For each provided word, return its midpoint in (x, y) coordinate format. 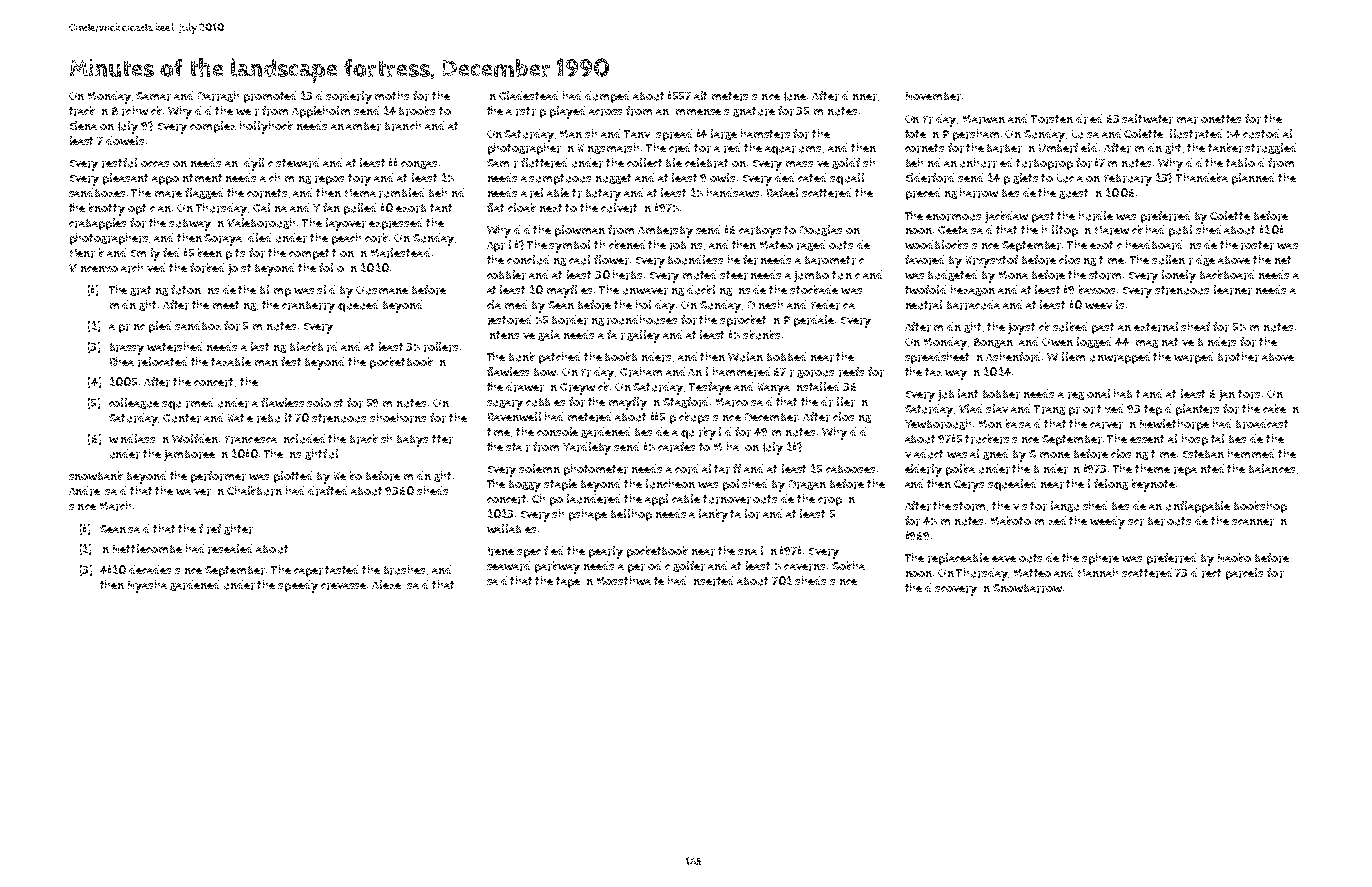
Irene (501, 551)
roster (1257, 245)
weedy (1107, 522)
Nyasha (147, 586)
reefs (851, 372)
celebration (715, 163)
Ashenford (1013, 357)
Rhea (122, 361)
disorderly (344, 97)
